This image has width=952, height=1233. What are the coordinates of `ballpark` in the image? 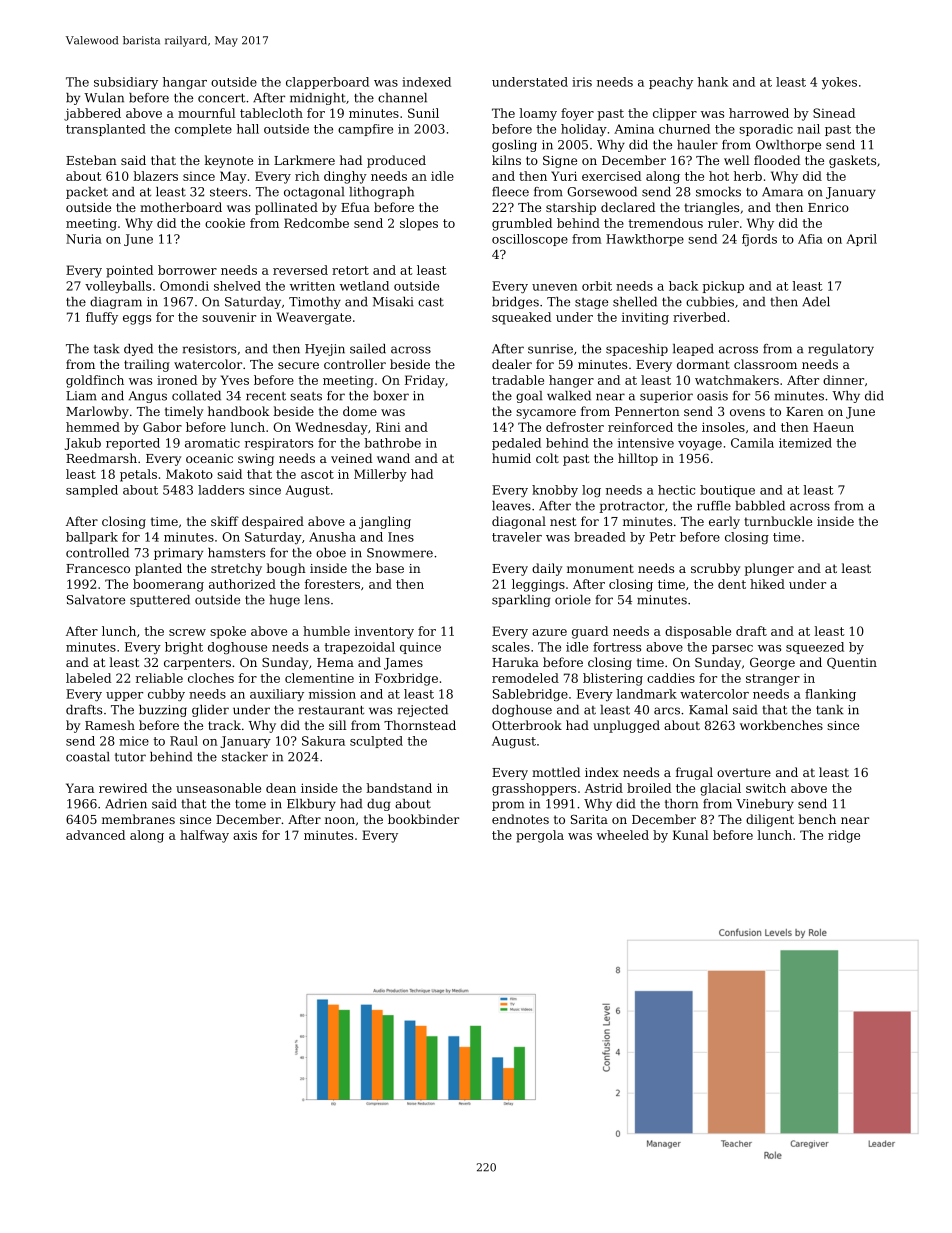 It's located at (92, 538).
